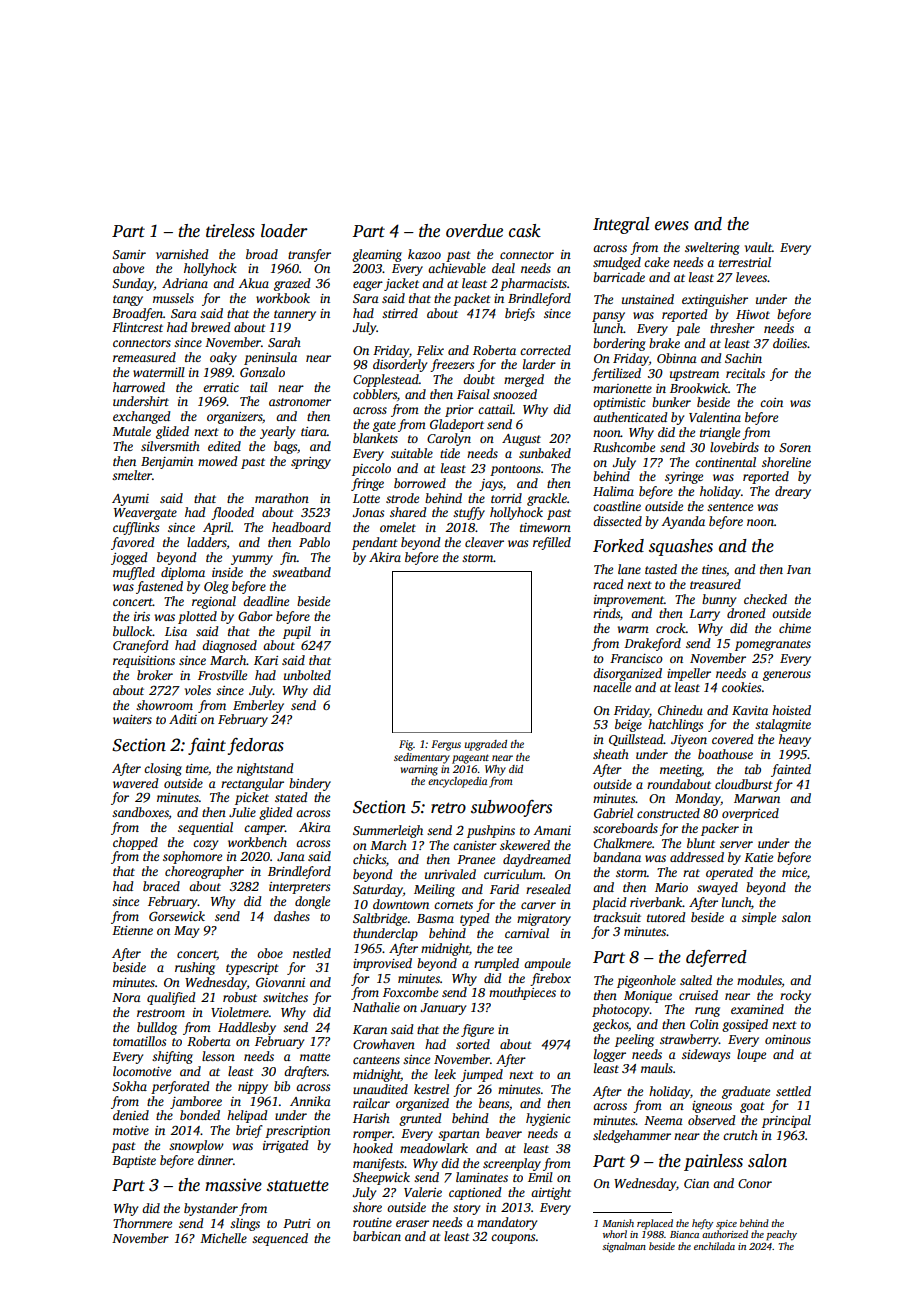  I want to click on Michelle, so click(223, 1238).
